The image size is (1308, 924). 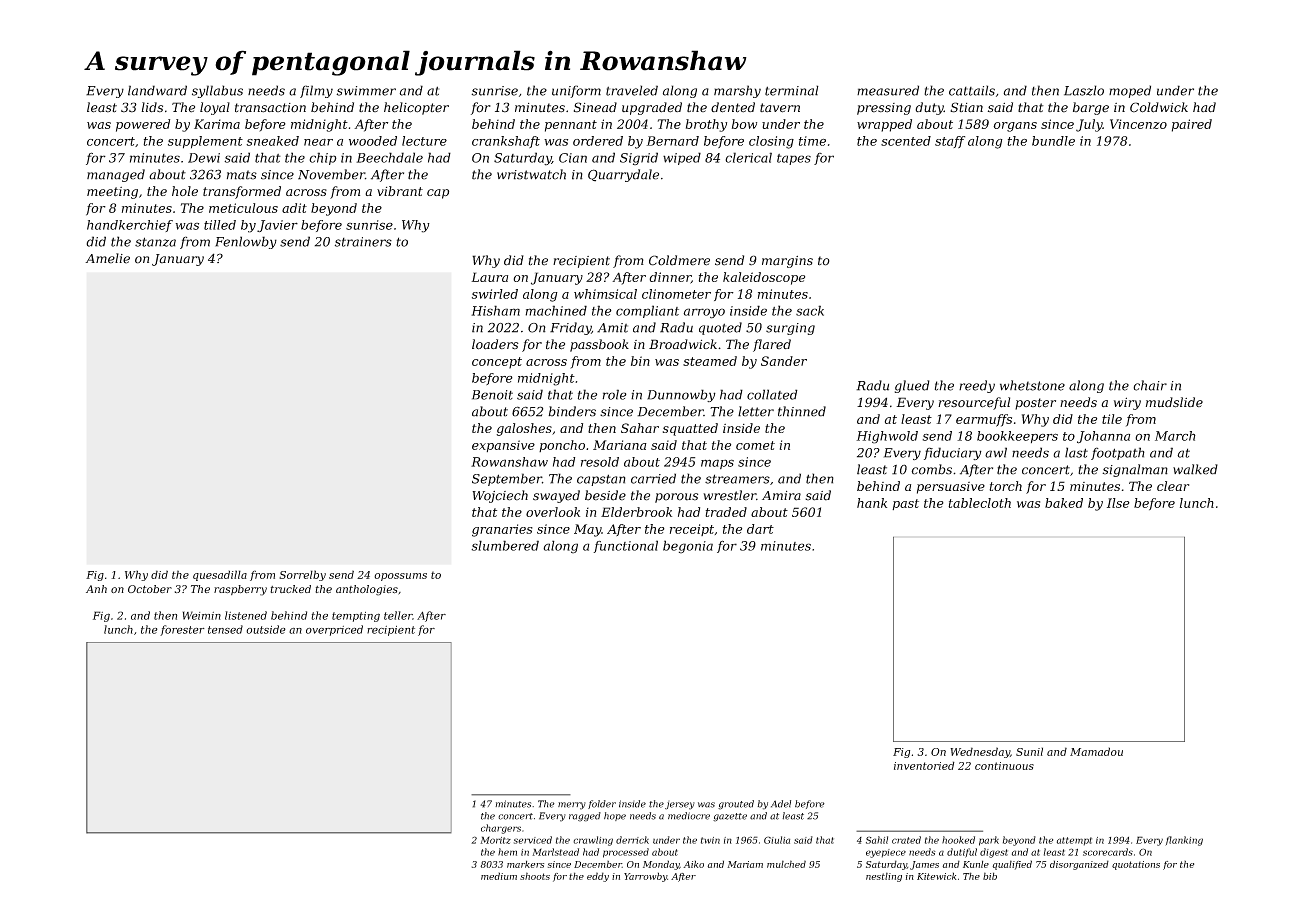 What do you see at coordinates (1175, 436) in the screenshot?
I see `March` at bounding box center [1175, 436].
